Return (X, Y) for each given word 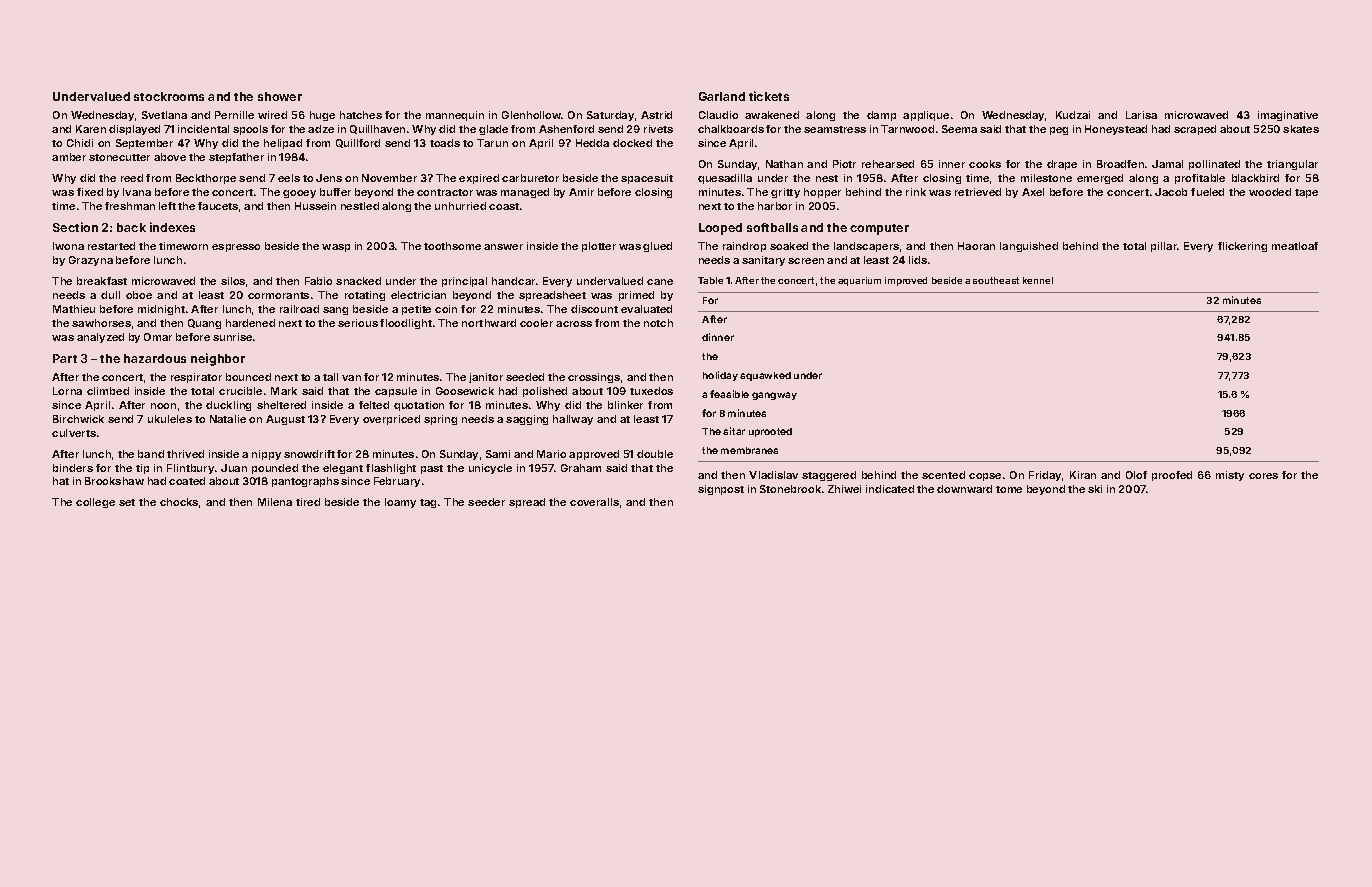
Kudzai (1073, 115)
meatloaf (1295, 246)
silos (233, 281)
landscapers (866, 247)
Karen (91, 129)
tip (142, 469)
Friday (1045, 476)
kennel (1038, 280)
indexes (172, 227)
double (655, 454)
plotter (599, 247)
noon (163, 406)
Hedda (592, 143)
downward (964, 489)
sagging (527, 420)
